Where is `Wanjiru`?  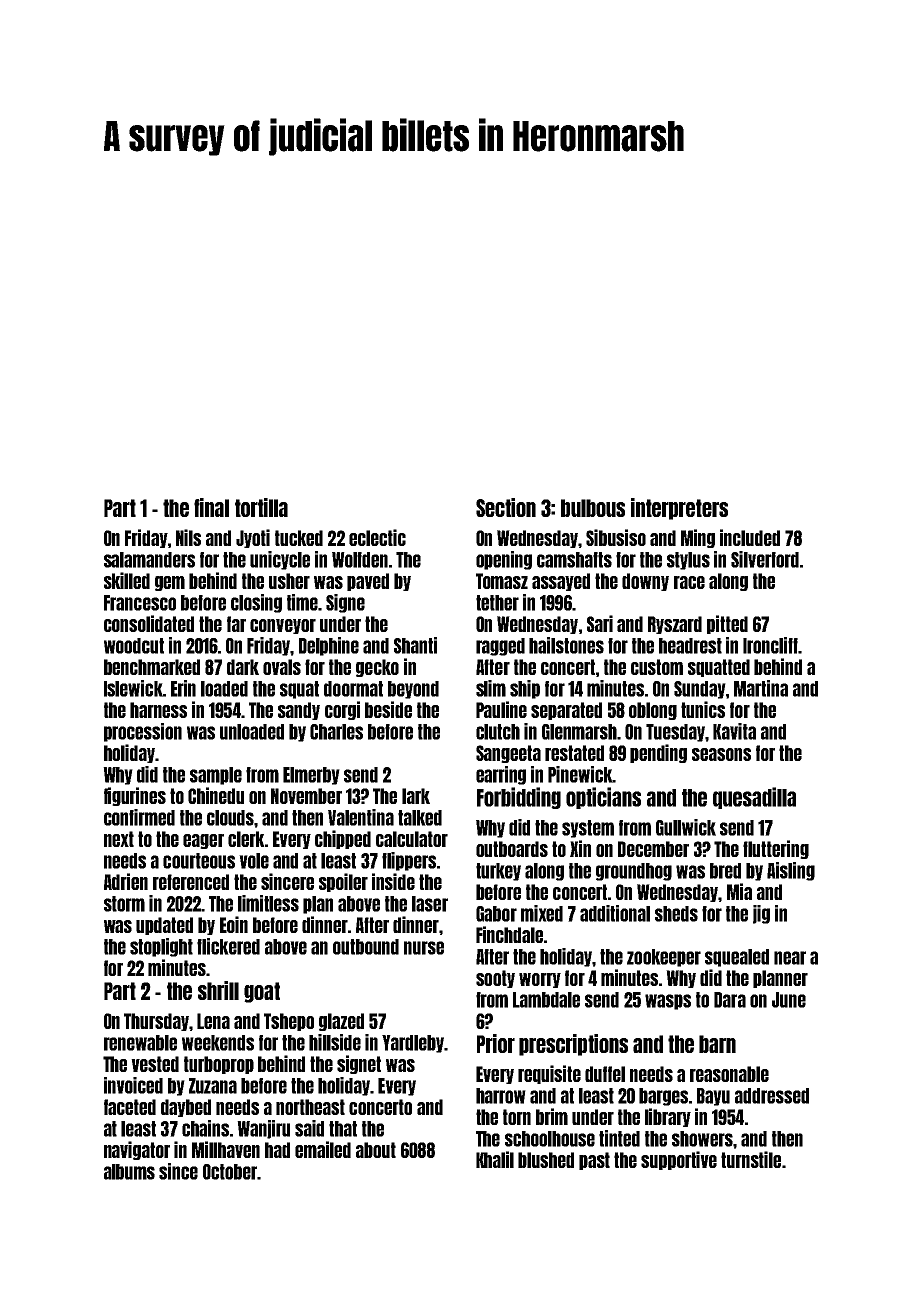 Wanjiru is located at coordinates (263, 1129).
